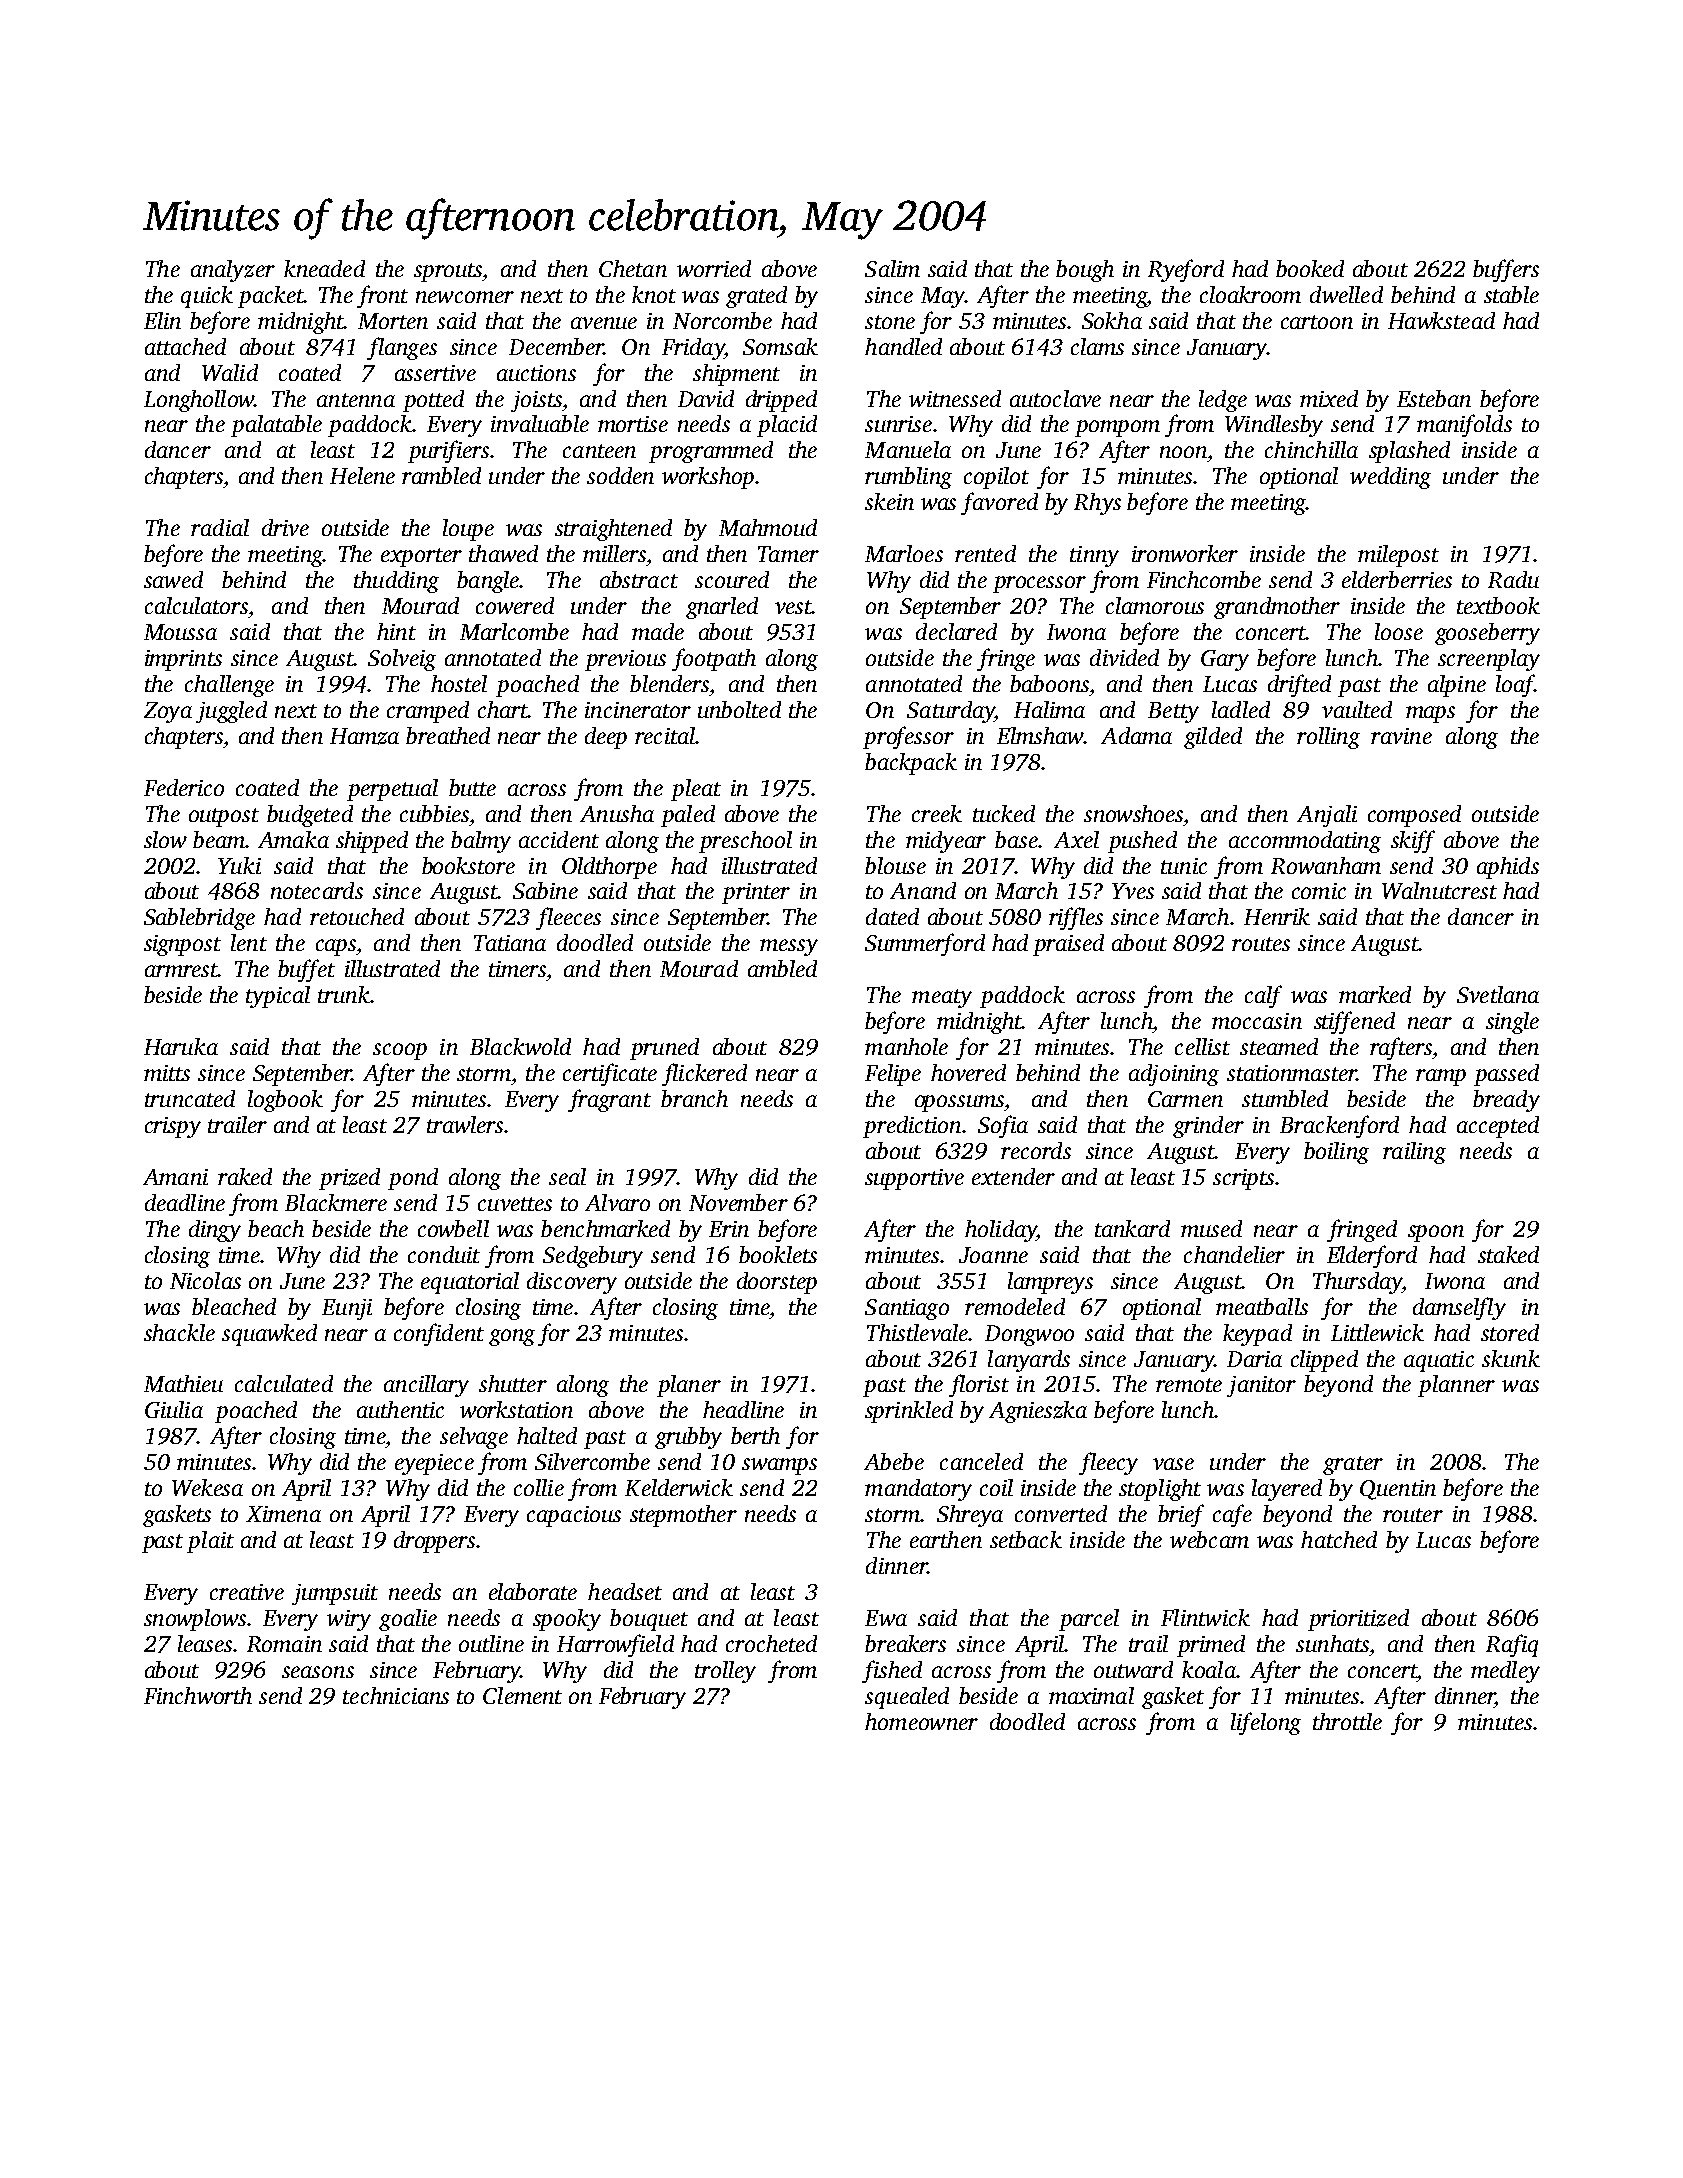 The width and height of the image is (1683, 2178). I want to click on booked, so click(1310, 268).
